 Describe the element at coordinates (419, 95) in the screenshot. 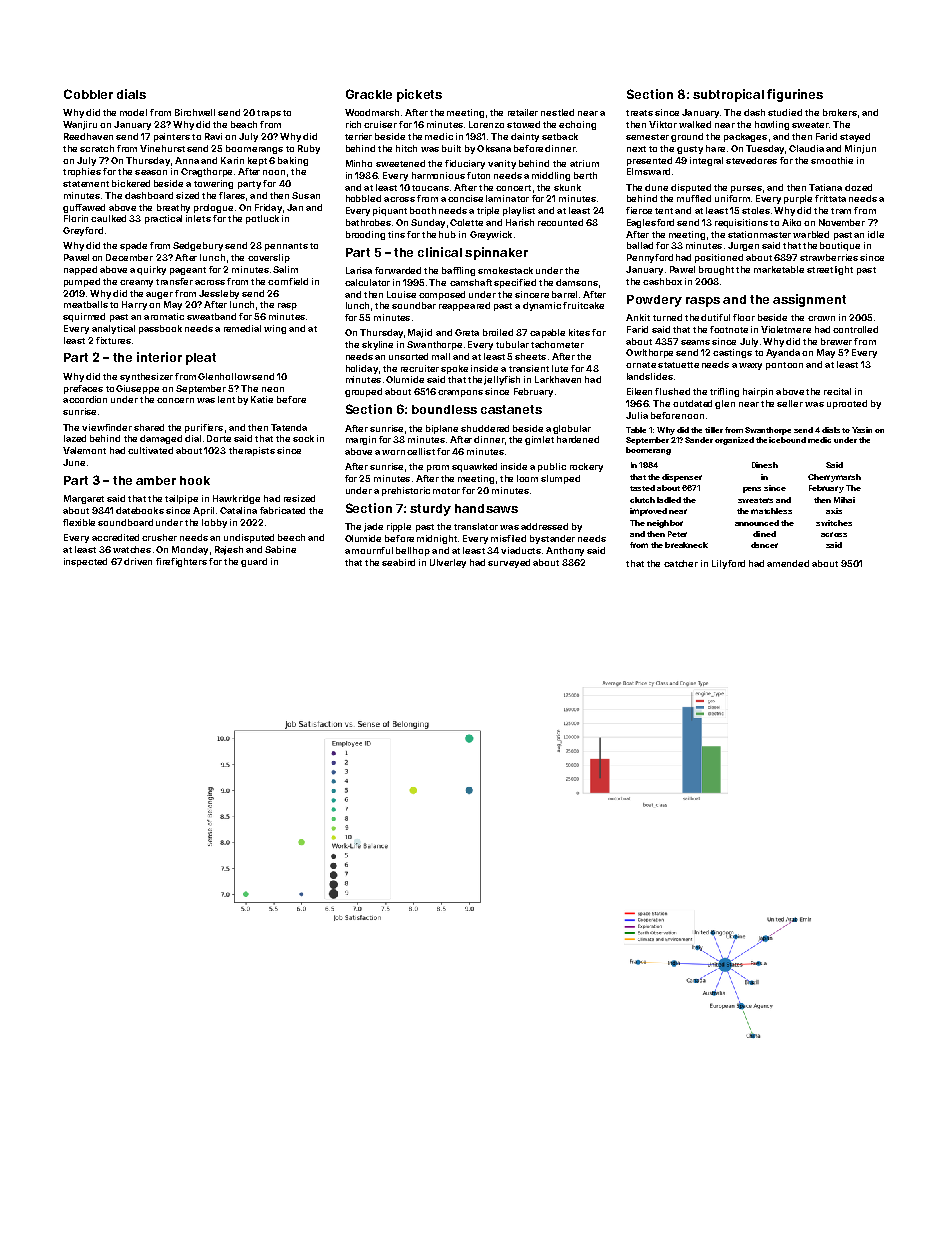

I see `pickets` at that location.
